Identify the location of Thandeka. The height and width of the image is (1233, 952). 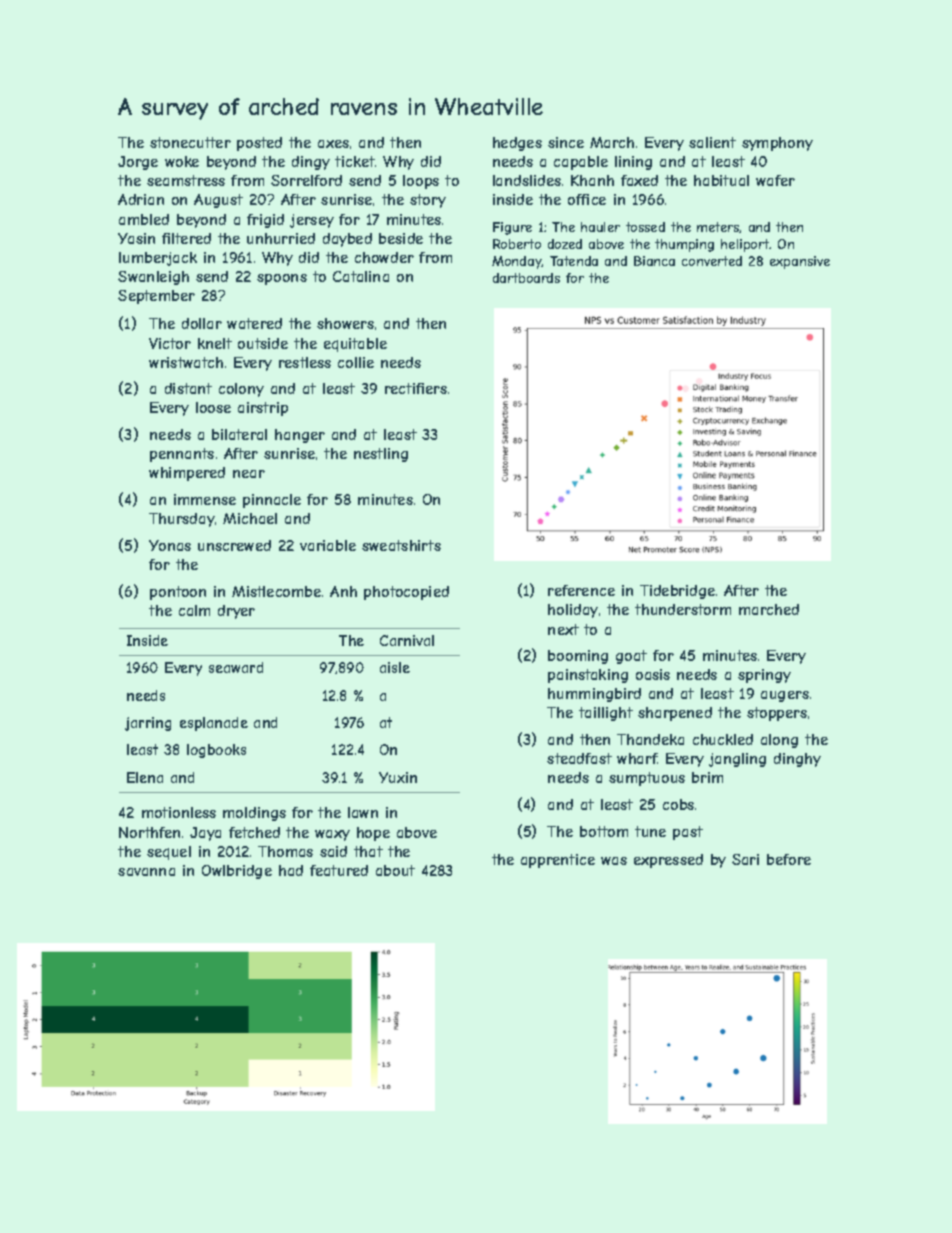
(650, 739).
